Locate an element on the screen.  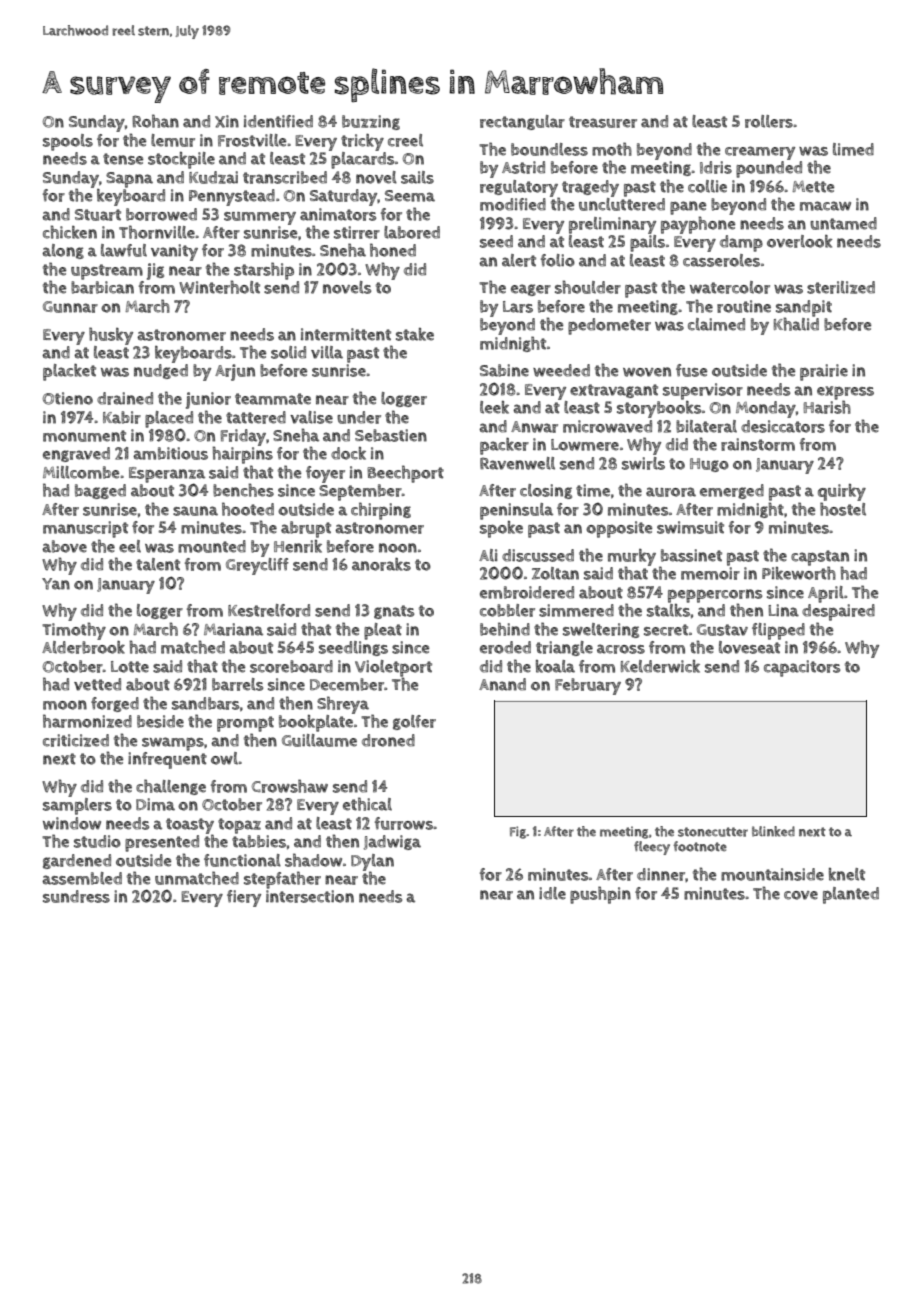
sterilized is located at coordinates (841, 287).
